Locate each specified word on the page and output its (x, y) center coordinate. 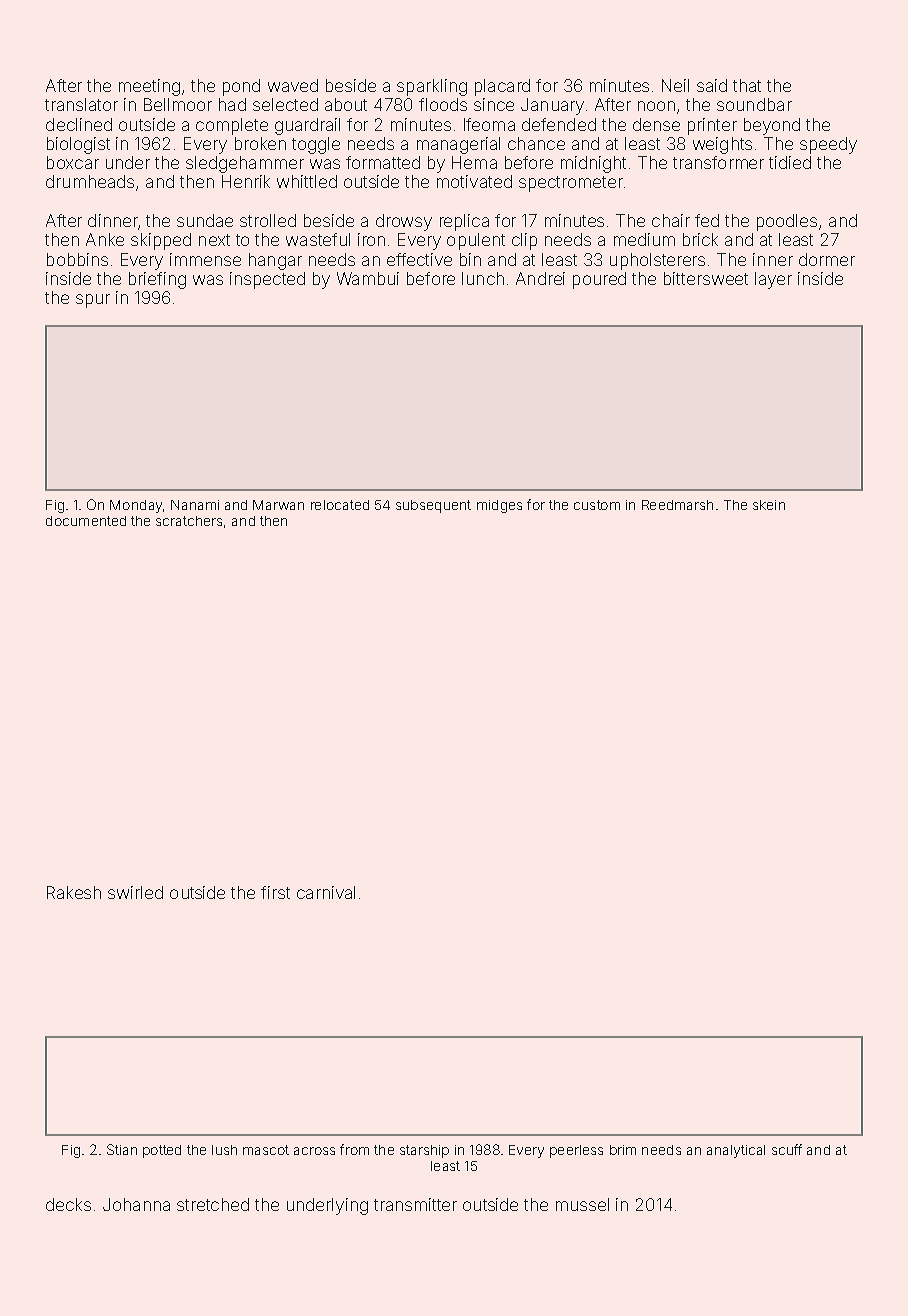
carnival (326, 892)
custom (597, 505)
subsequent (433, 506)
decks (68, 1204)
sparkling (432, 87)
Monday (136, 506)
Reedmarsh (677, 505)
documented (86, 521)
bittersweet (706, 278)
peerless (576, 1151)
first (275, 892)
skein (769, 505)
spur (93, 301)
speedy (828, 145)
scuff (787, 1149)
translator (81, 104)
